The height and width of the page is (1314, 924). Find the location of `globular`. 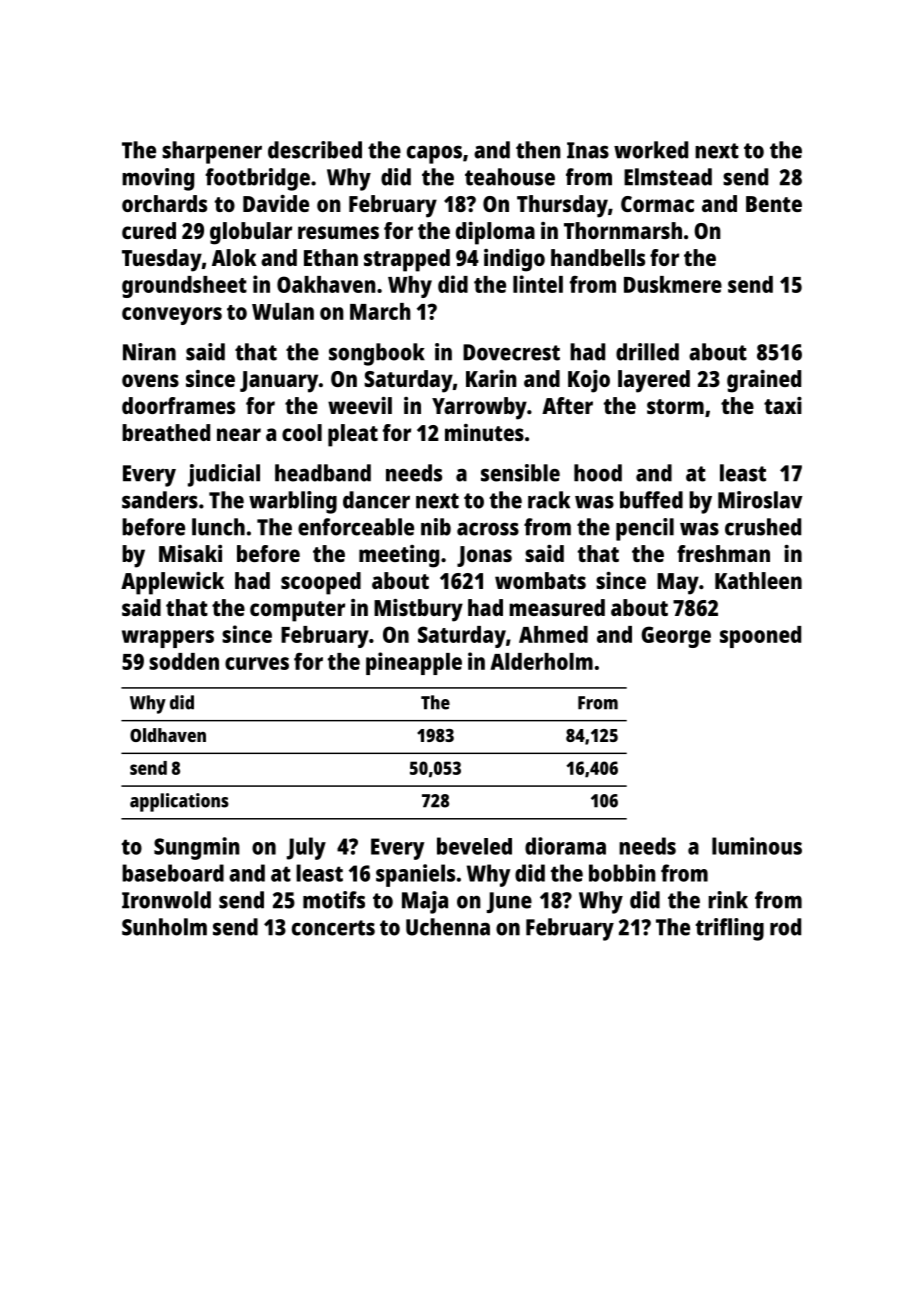

globular is located at coordinates (251, 233).
